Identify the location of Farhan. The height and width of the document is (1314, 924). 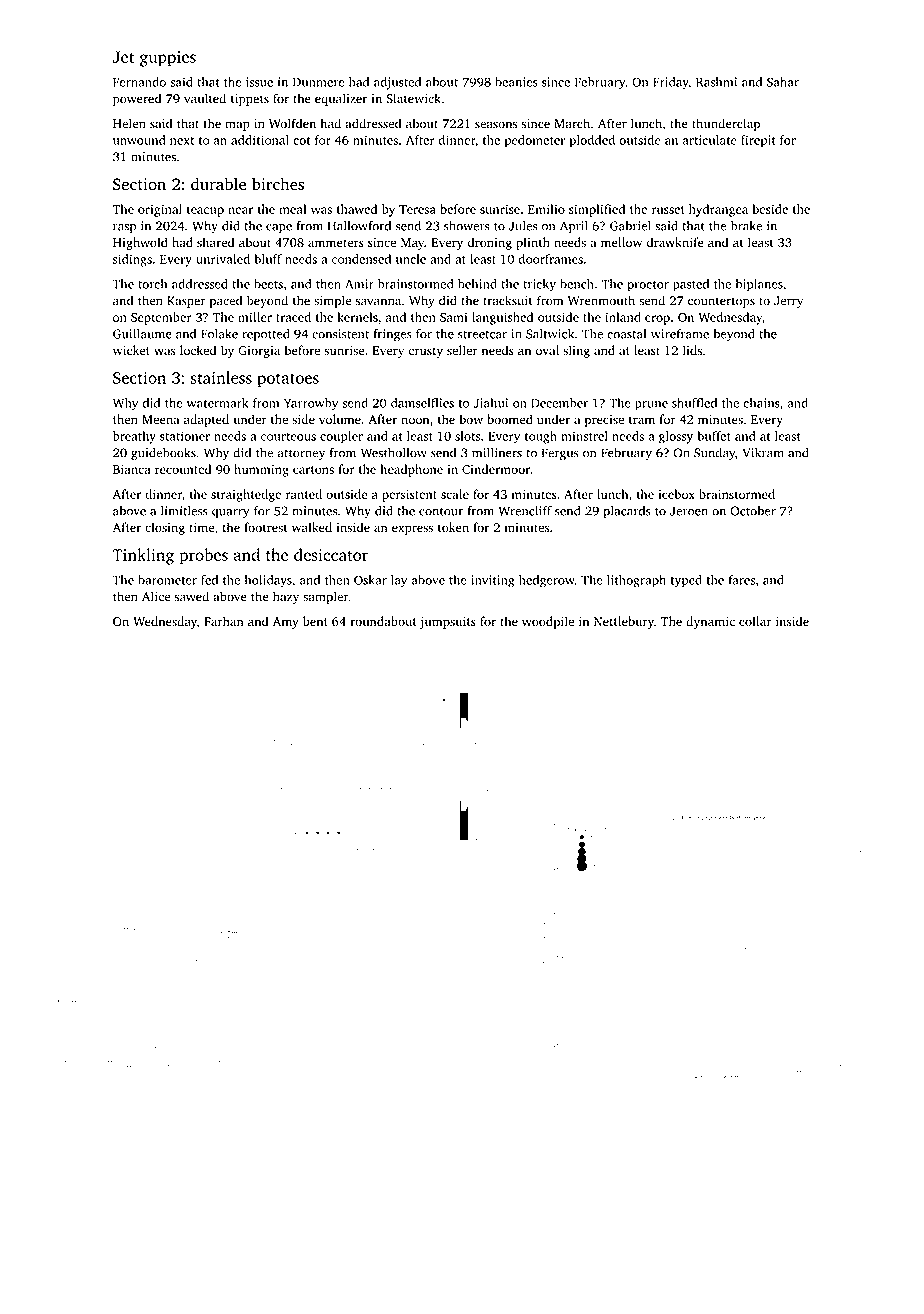
(224, 621).
